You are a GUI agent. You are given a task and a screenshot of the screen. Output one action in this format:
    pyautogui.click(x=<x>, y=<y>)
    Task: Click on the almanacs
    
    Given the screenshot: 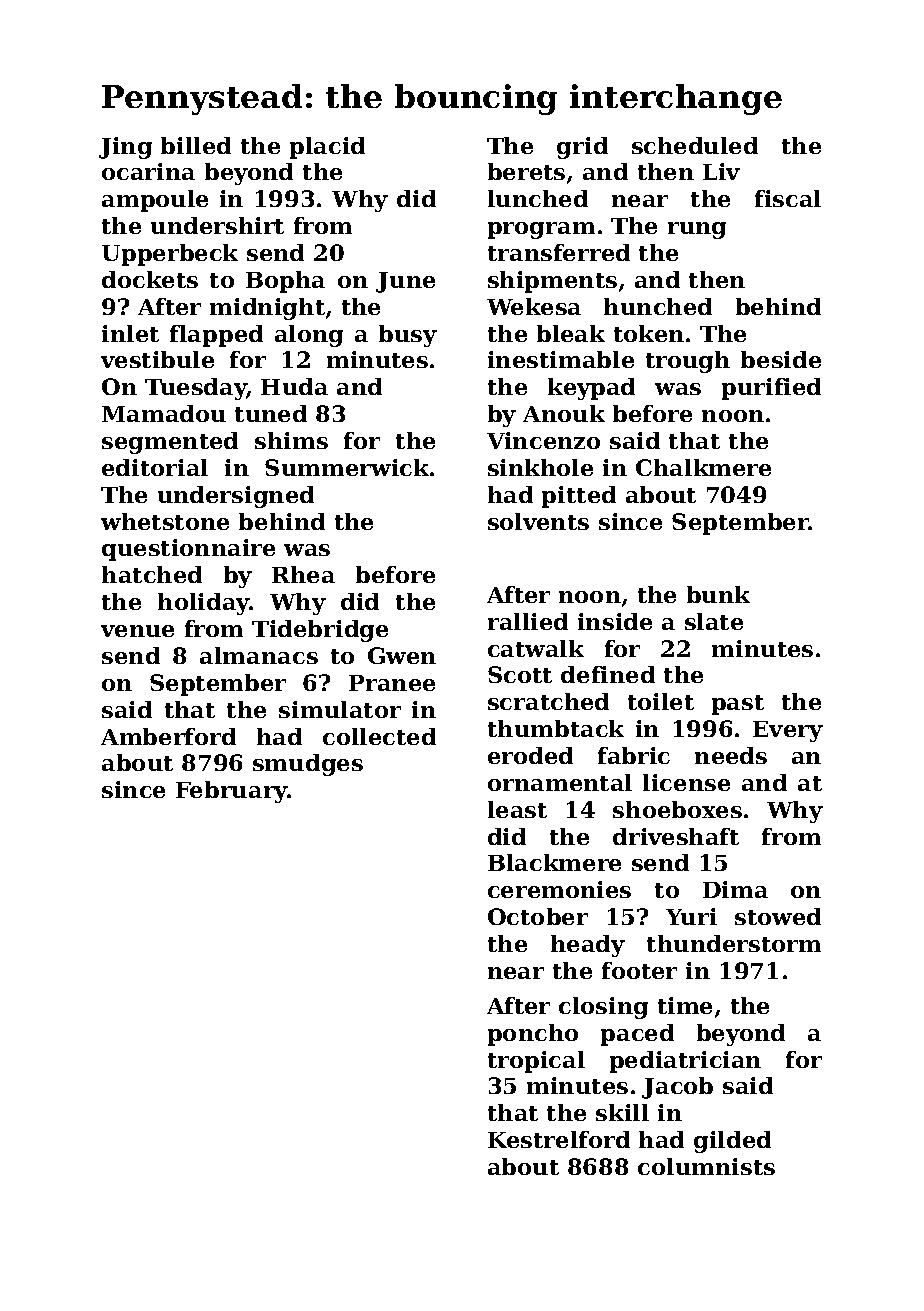 What is the action you would take?
    pyautogui.click(x=259, y=655)
